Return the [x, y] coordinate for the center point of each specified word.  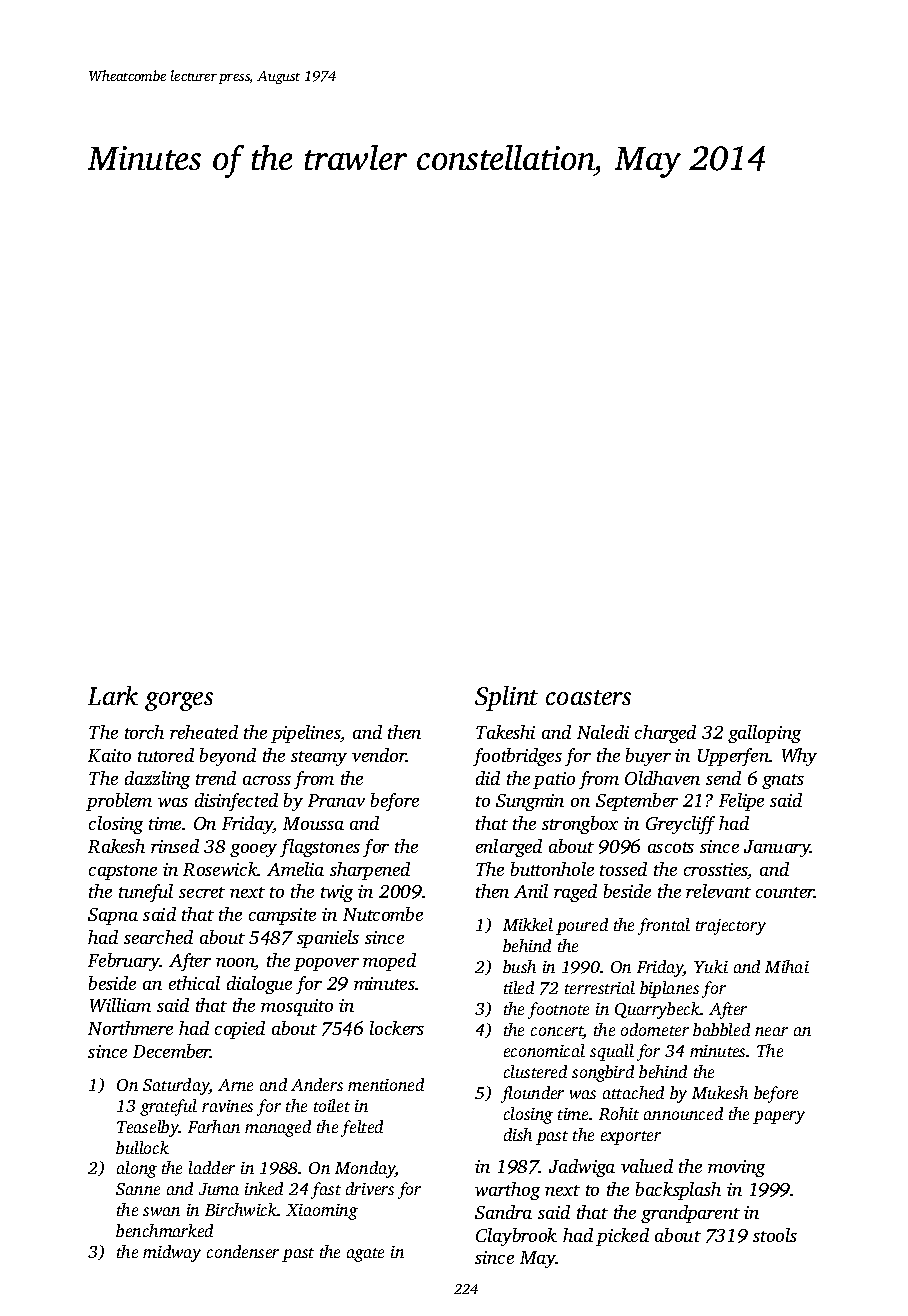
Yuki [711, 966]
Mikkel [528, 924]
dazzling [157, 780]
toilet [332, 1105]
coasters [588, 697]
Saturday [176, 1086]
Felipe [741, 802]
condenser [243, 1251]
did [488, 778]
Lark [113, 695]
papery [779, 1117]
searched [158, 937]
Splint [506, 698]
